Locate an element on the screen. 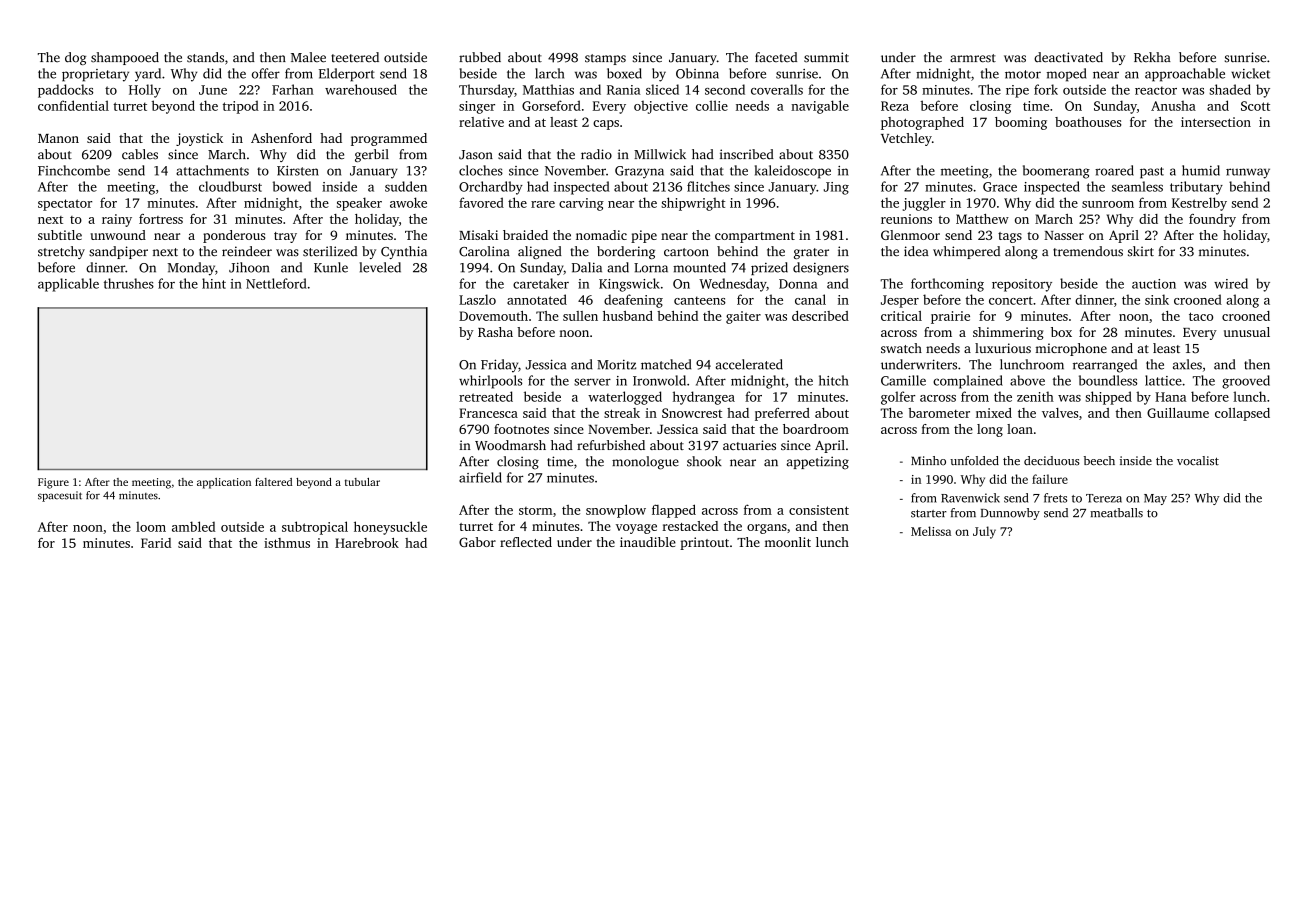  rare is located at coordinates (543, 204).
